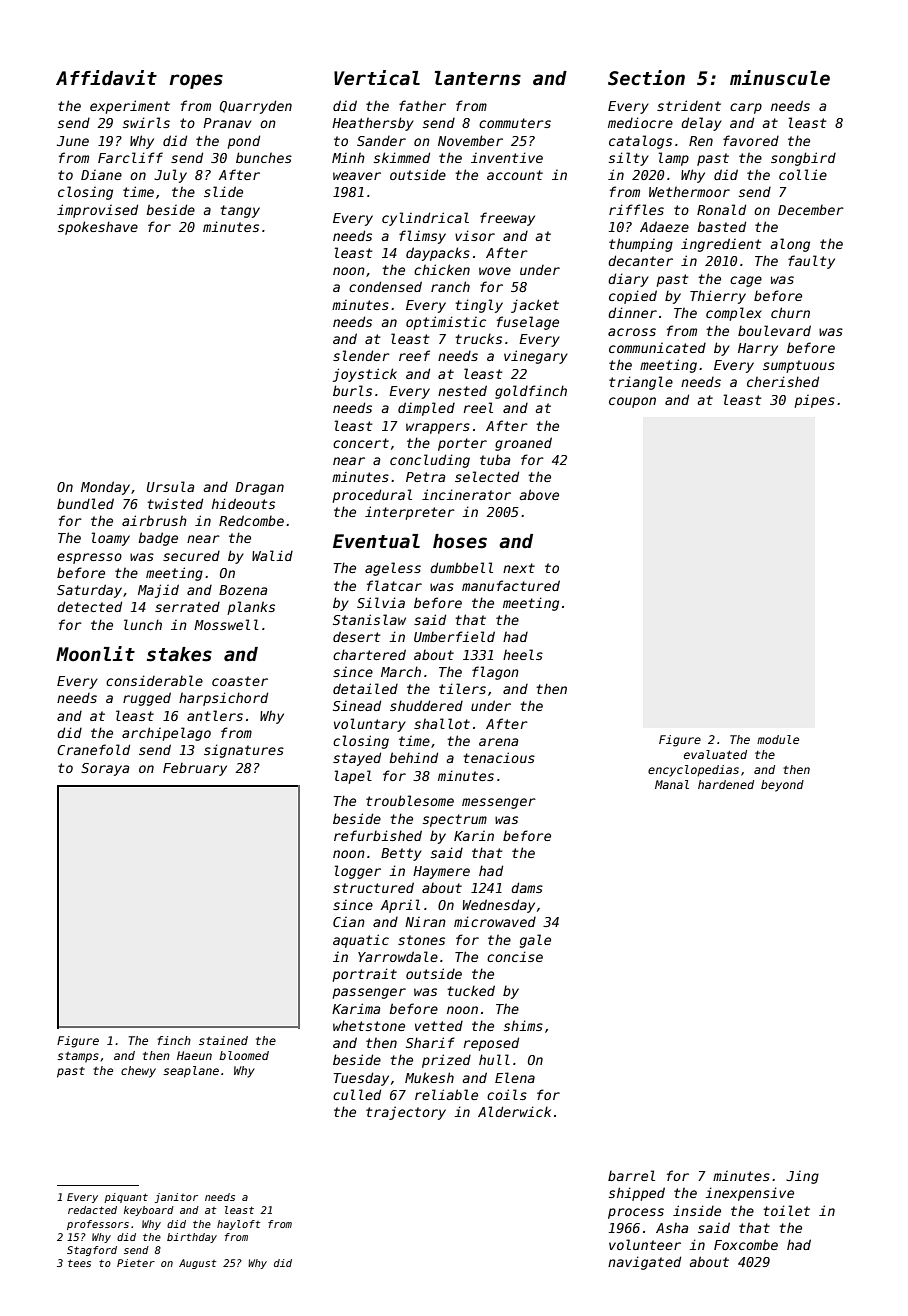 The width and height of the screenshot is (908, 1316). Describe the element at coordinates (92, 1210) in the screenshot. I see `redacted` at that location.
